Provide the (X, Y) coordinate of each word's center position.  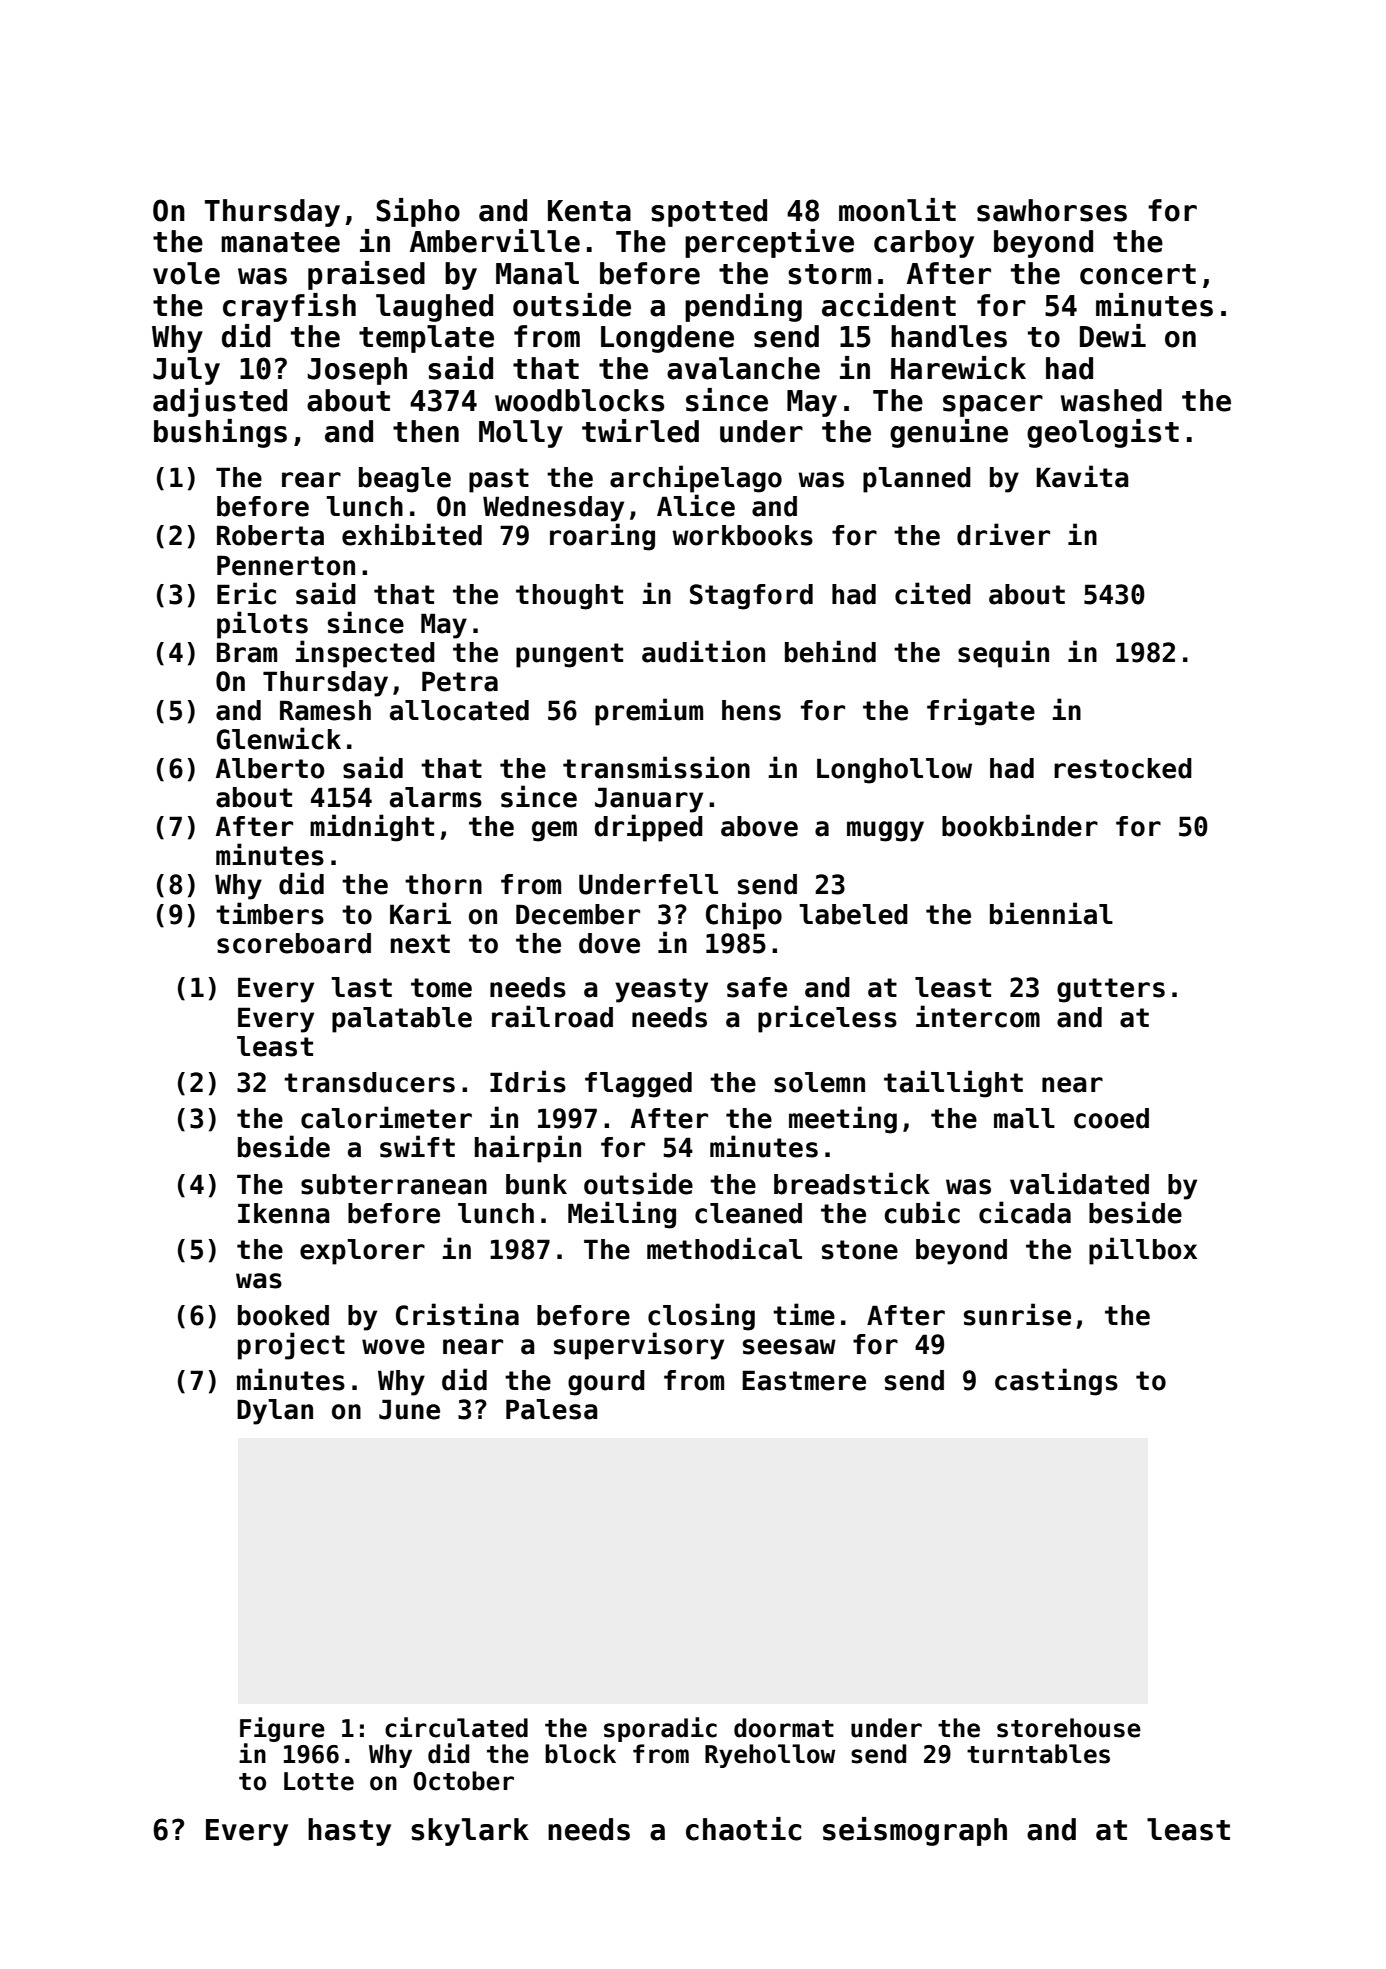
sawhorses (1052, 210)
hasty (349, 1832)
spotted (709, 213)
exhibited (412, 534)
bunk (536, 1184)
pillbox (1143, 1251)
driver (1003, 534)
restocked (1123, 768)
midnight (372, 828)
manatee (280, 242)
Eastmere (804, 1380)
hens (751, 710)
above (759, 826)
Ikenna (284, 1213)
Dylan (275, 1412)
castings (1056, 1382)
